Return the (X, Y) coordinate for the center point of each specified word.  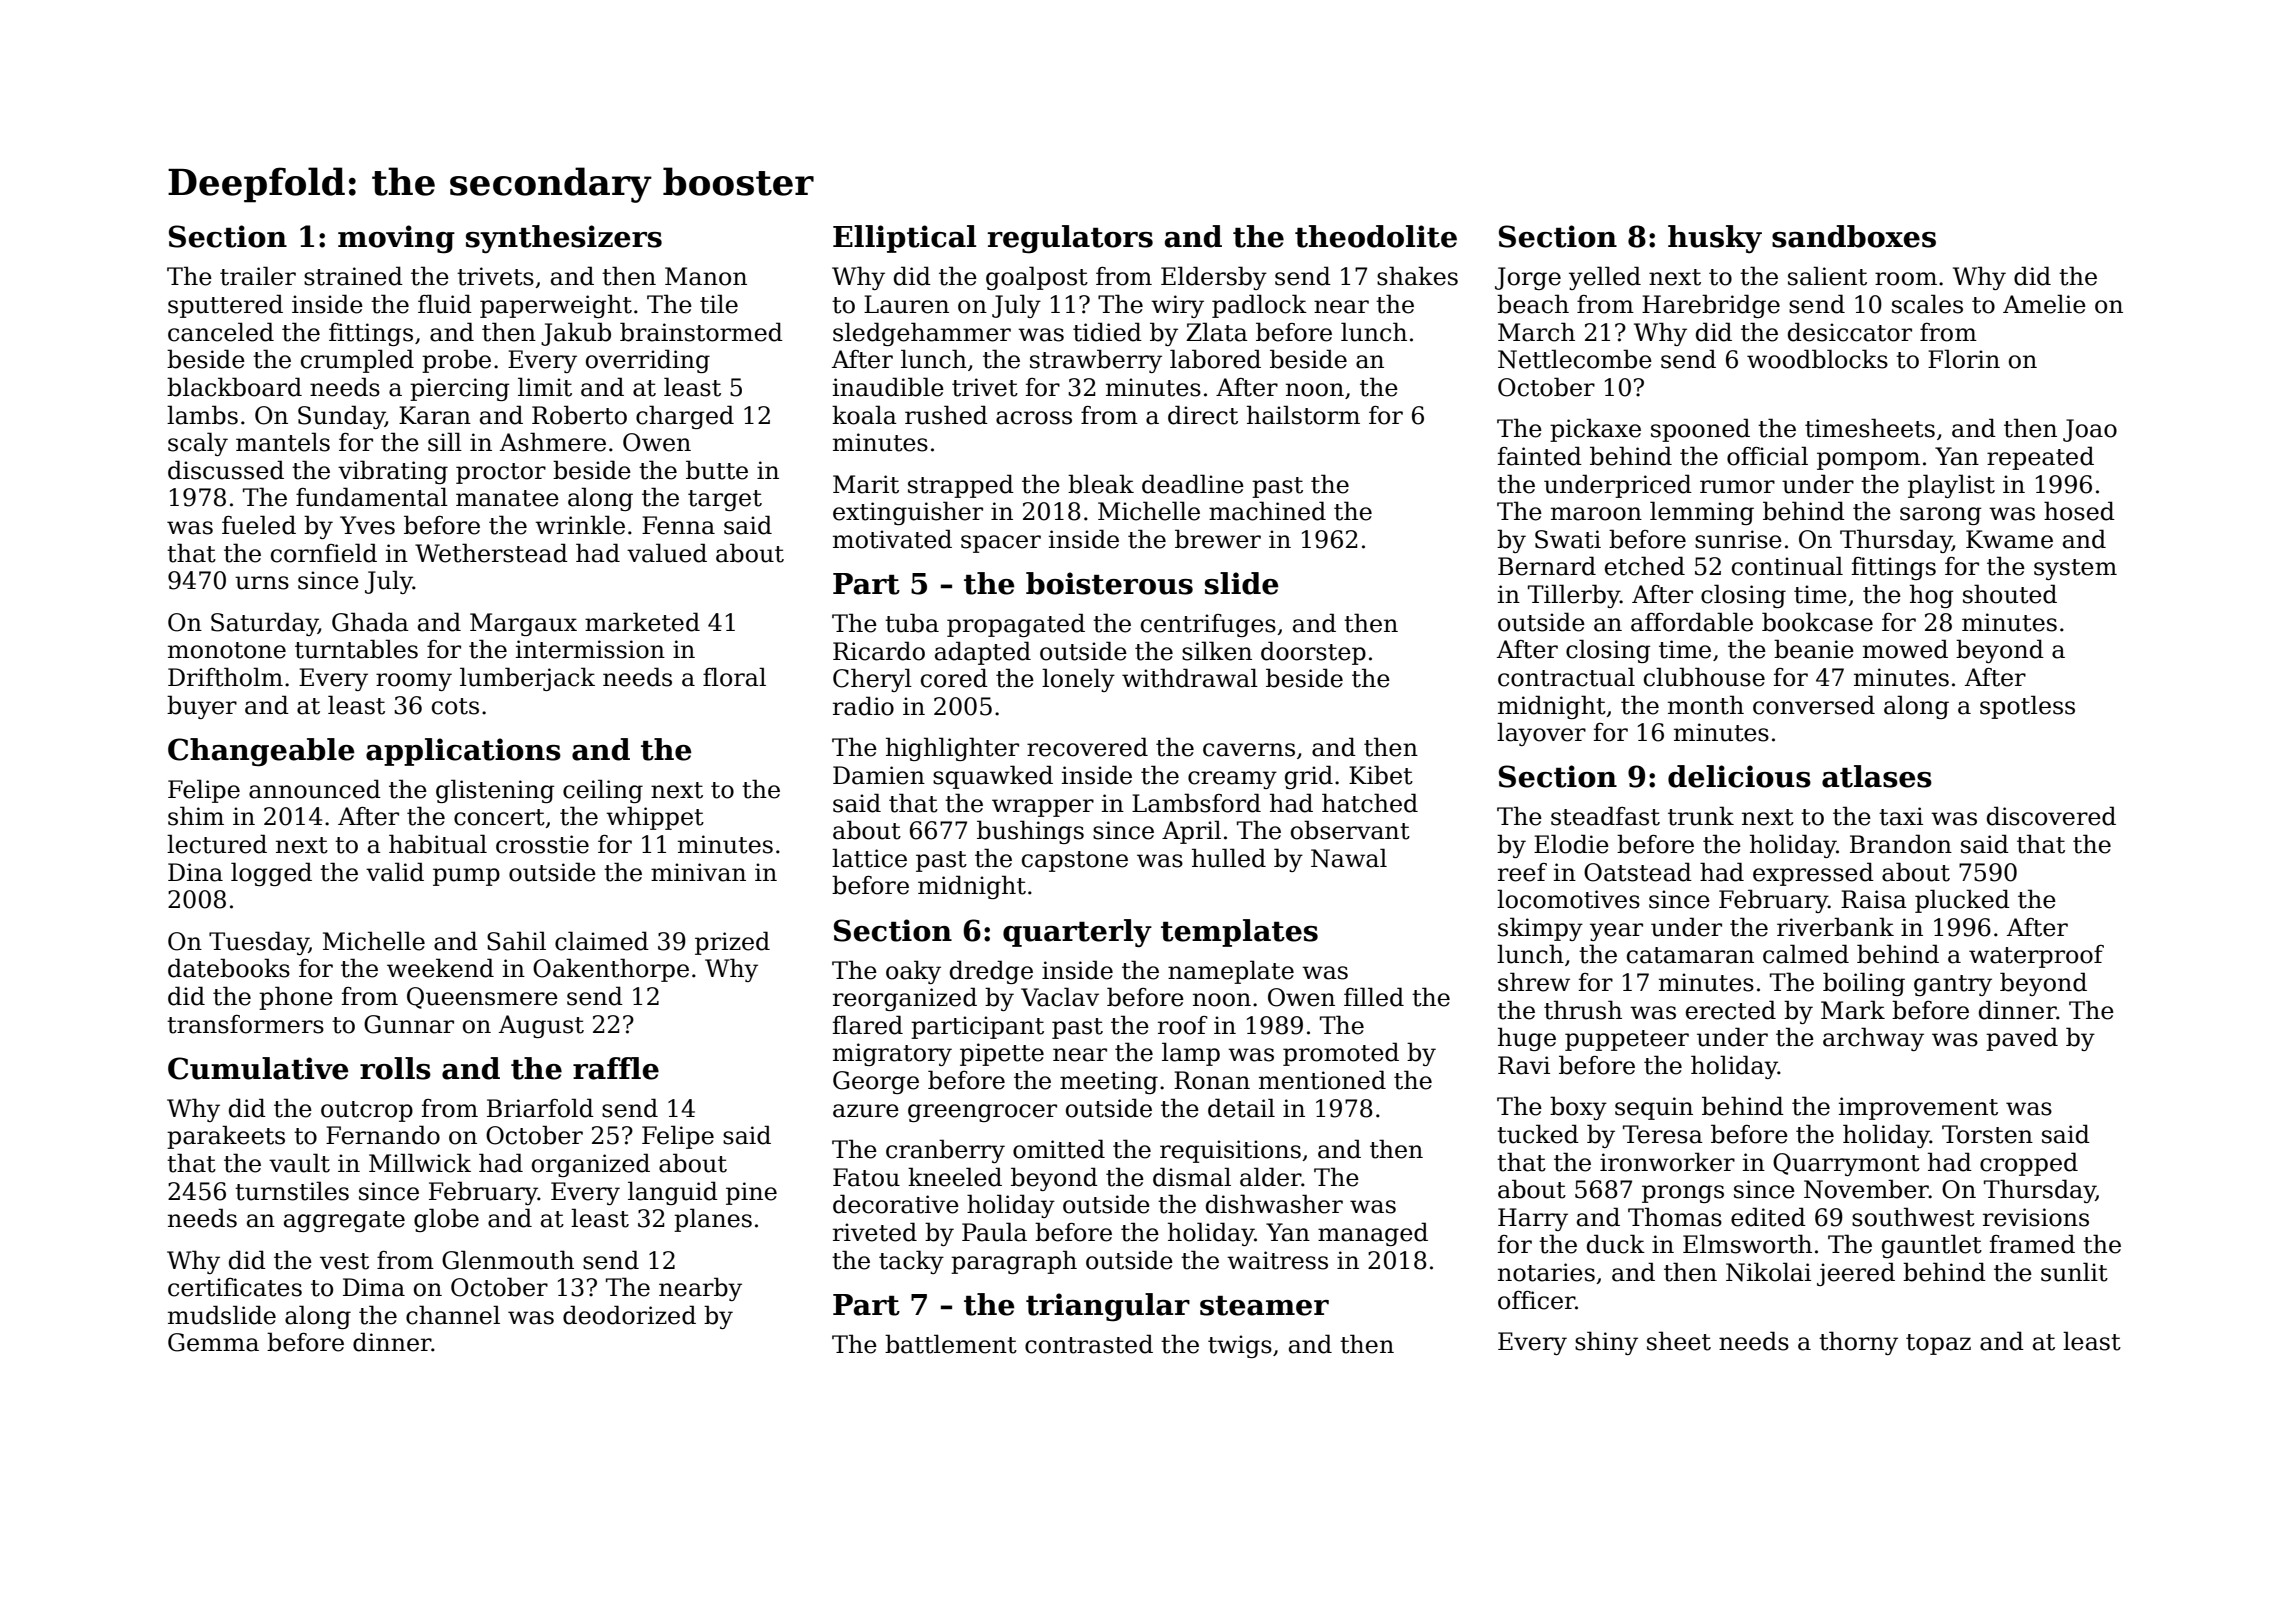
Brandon (1901, 844)
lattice (869, 858)
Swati (1568, 539)
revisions (2036, 1217)
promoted (1341, 1054)
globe (446, 1220)
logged (271, 874)
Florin (1964, 359)
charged (685, 417)
